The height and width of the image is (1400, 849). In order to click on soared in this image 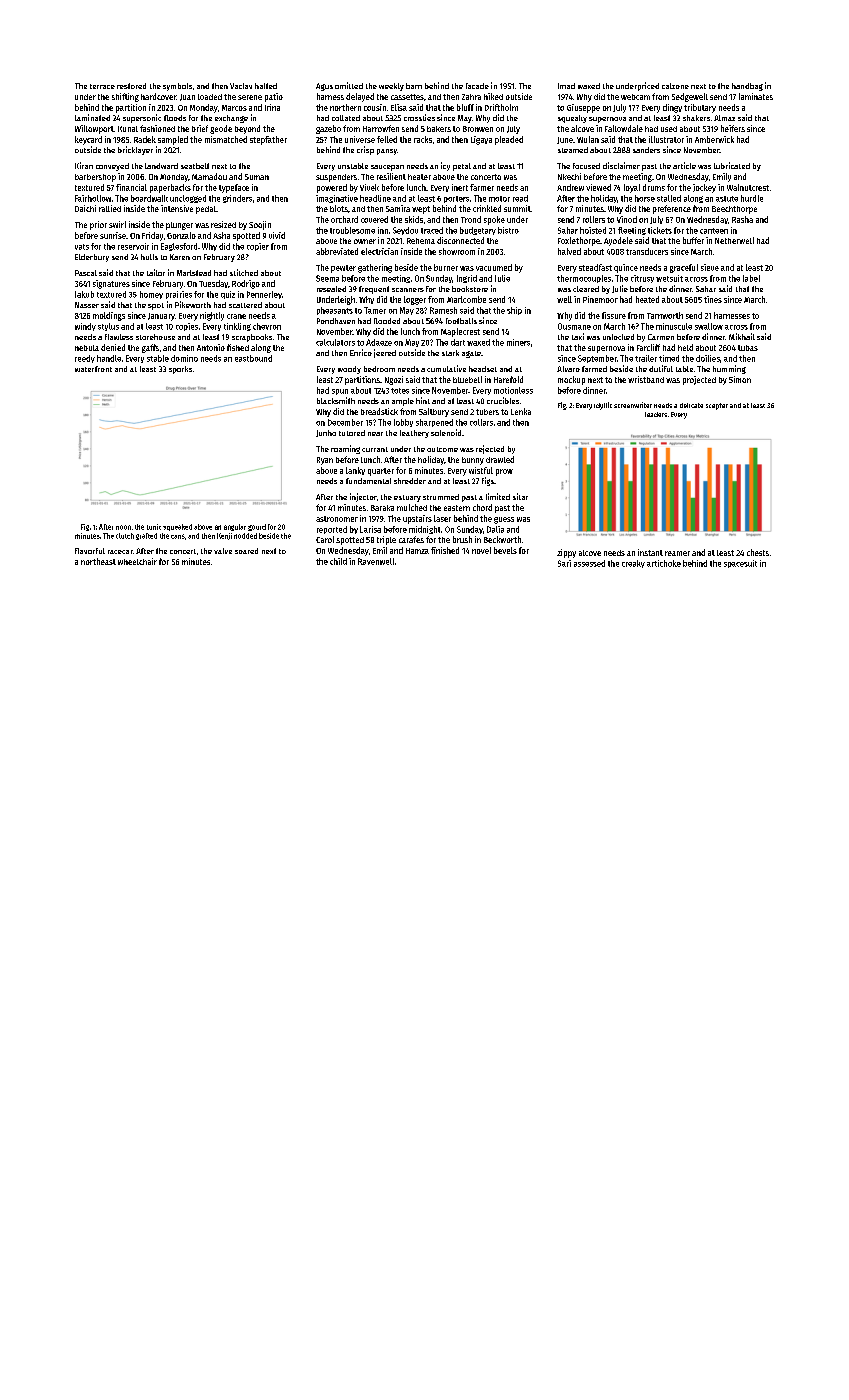, I will do `click(246, 551)`.
